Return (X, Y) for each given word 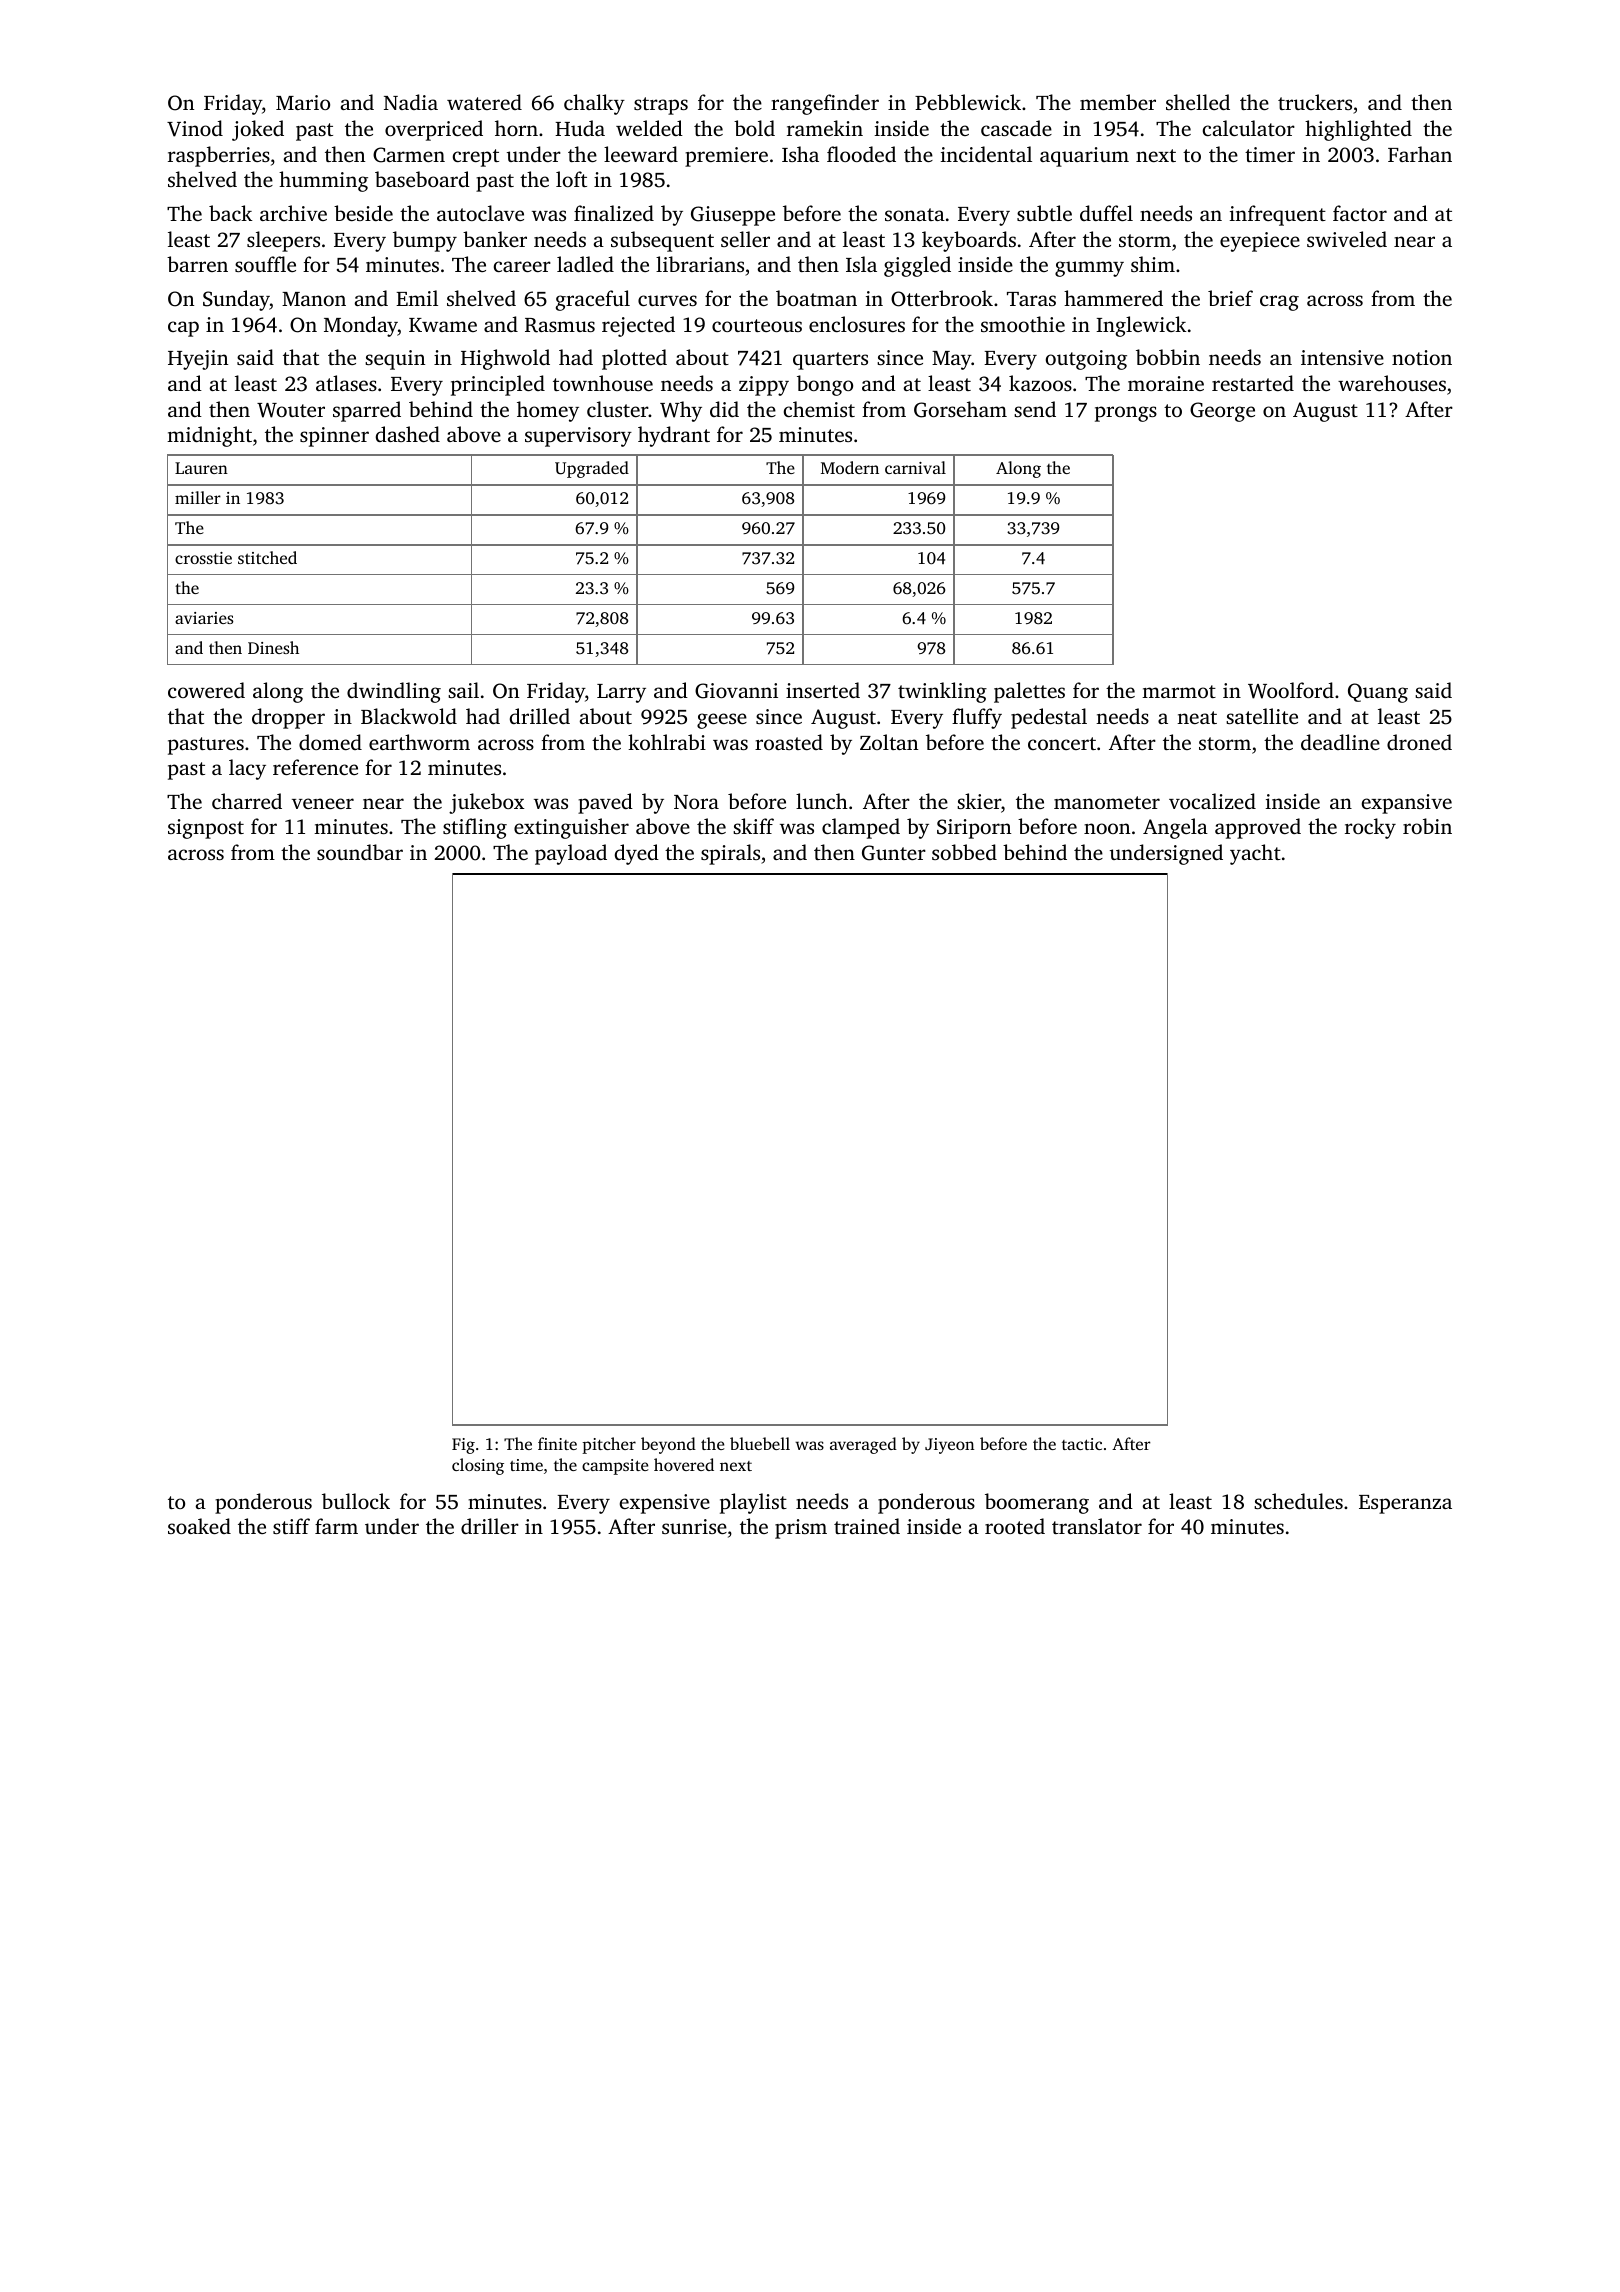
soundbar (360, 852)
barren (197, 264)
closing (478, 1466)
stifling (475, 828)
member (1118, 102)
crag (1279, 303)
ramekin (825, 128)
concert (1062, 743)
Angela (1175, 828)
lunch (822, 801)
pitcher (609, 1445)
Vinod (195, 128)
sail (463, 690)
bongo (825, 385)
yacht (1255, 854)
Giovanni (736, 691)
